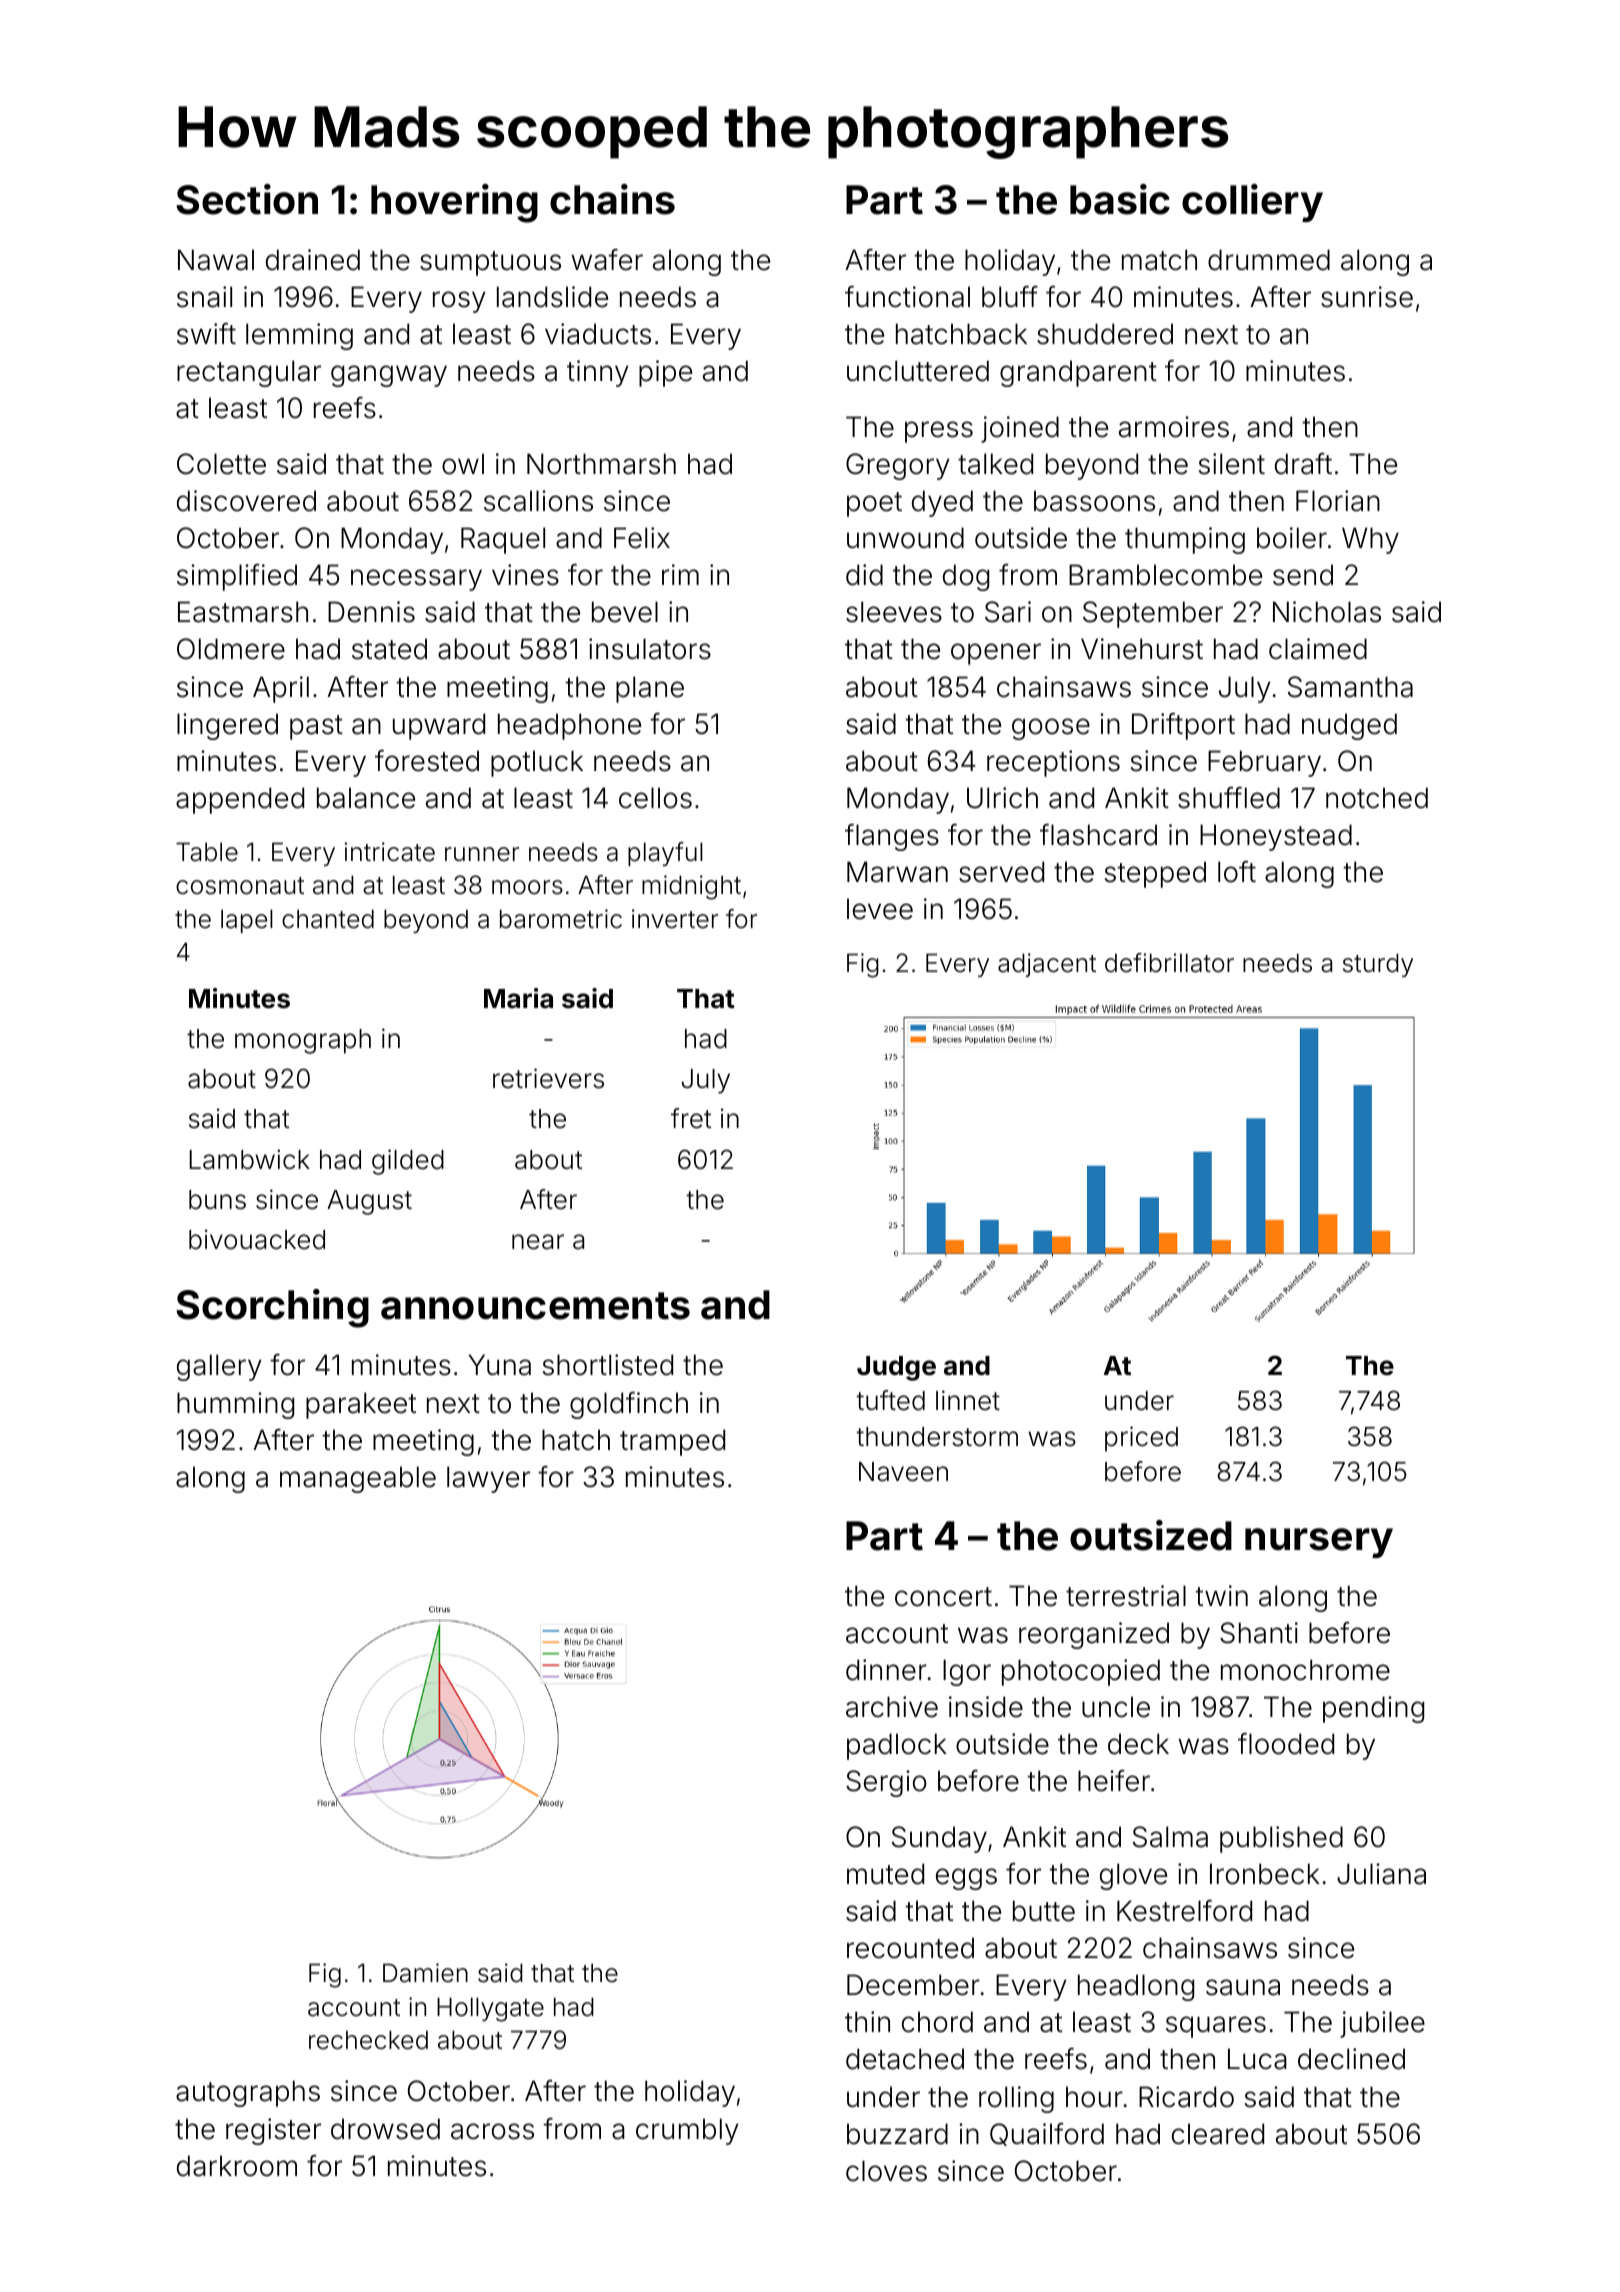  Describe the element at coordinates (907, 297) in the screenshot. I see `functional` at that location.
